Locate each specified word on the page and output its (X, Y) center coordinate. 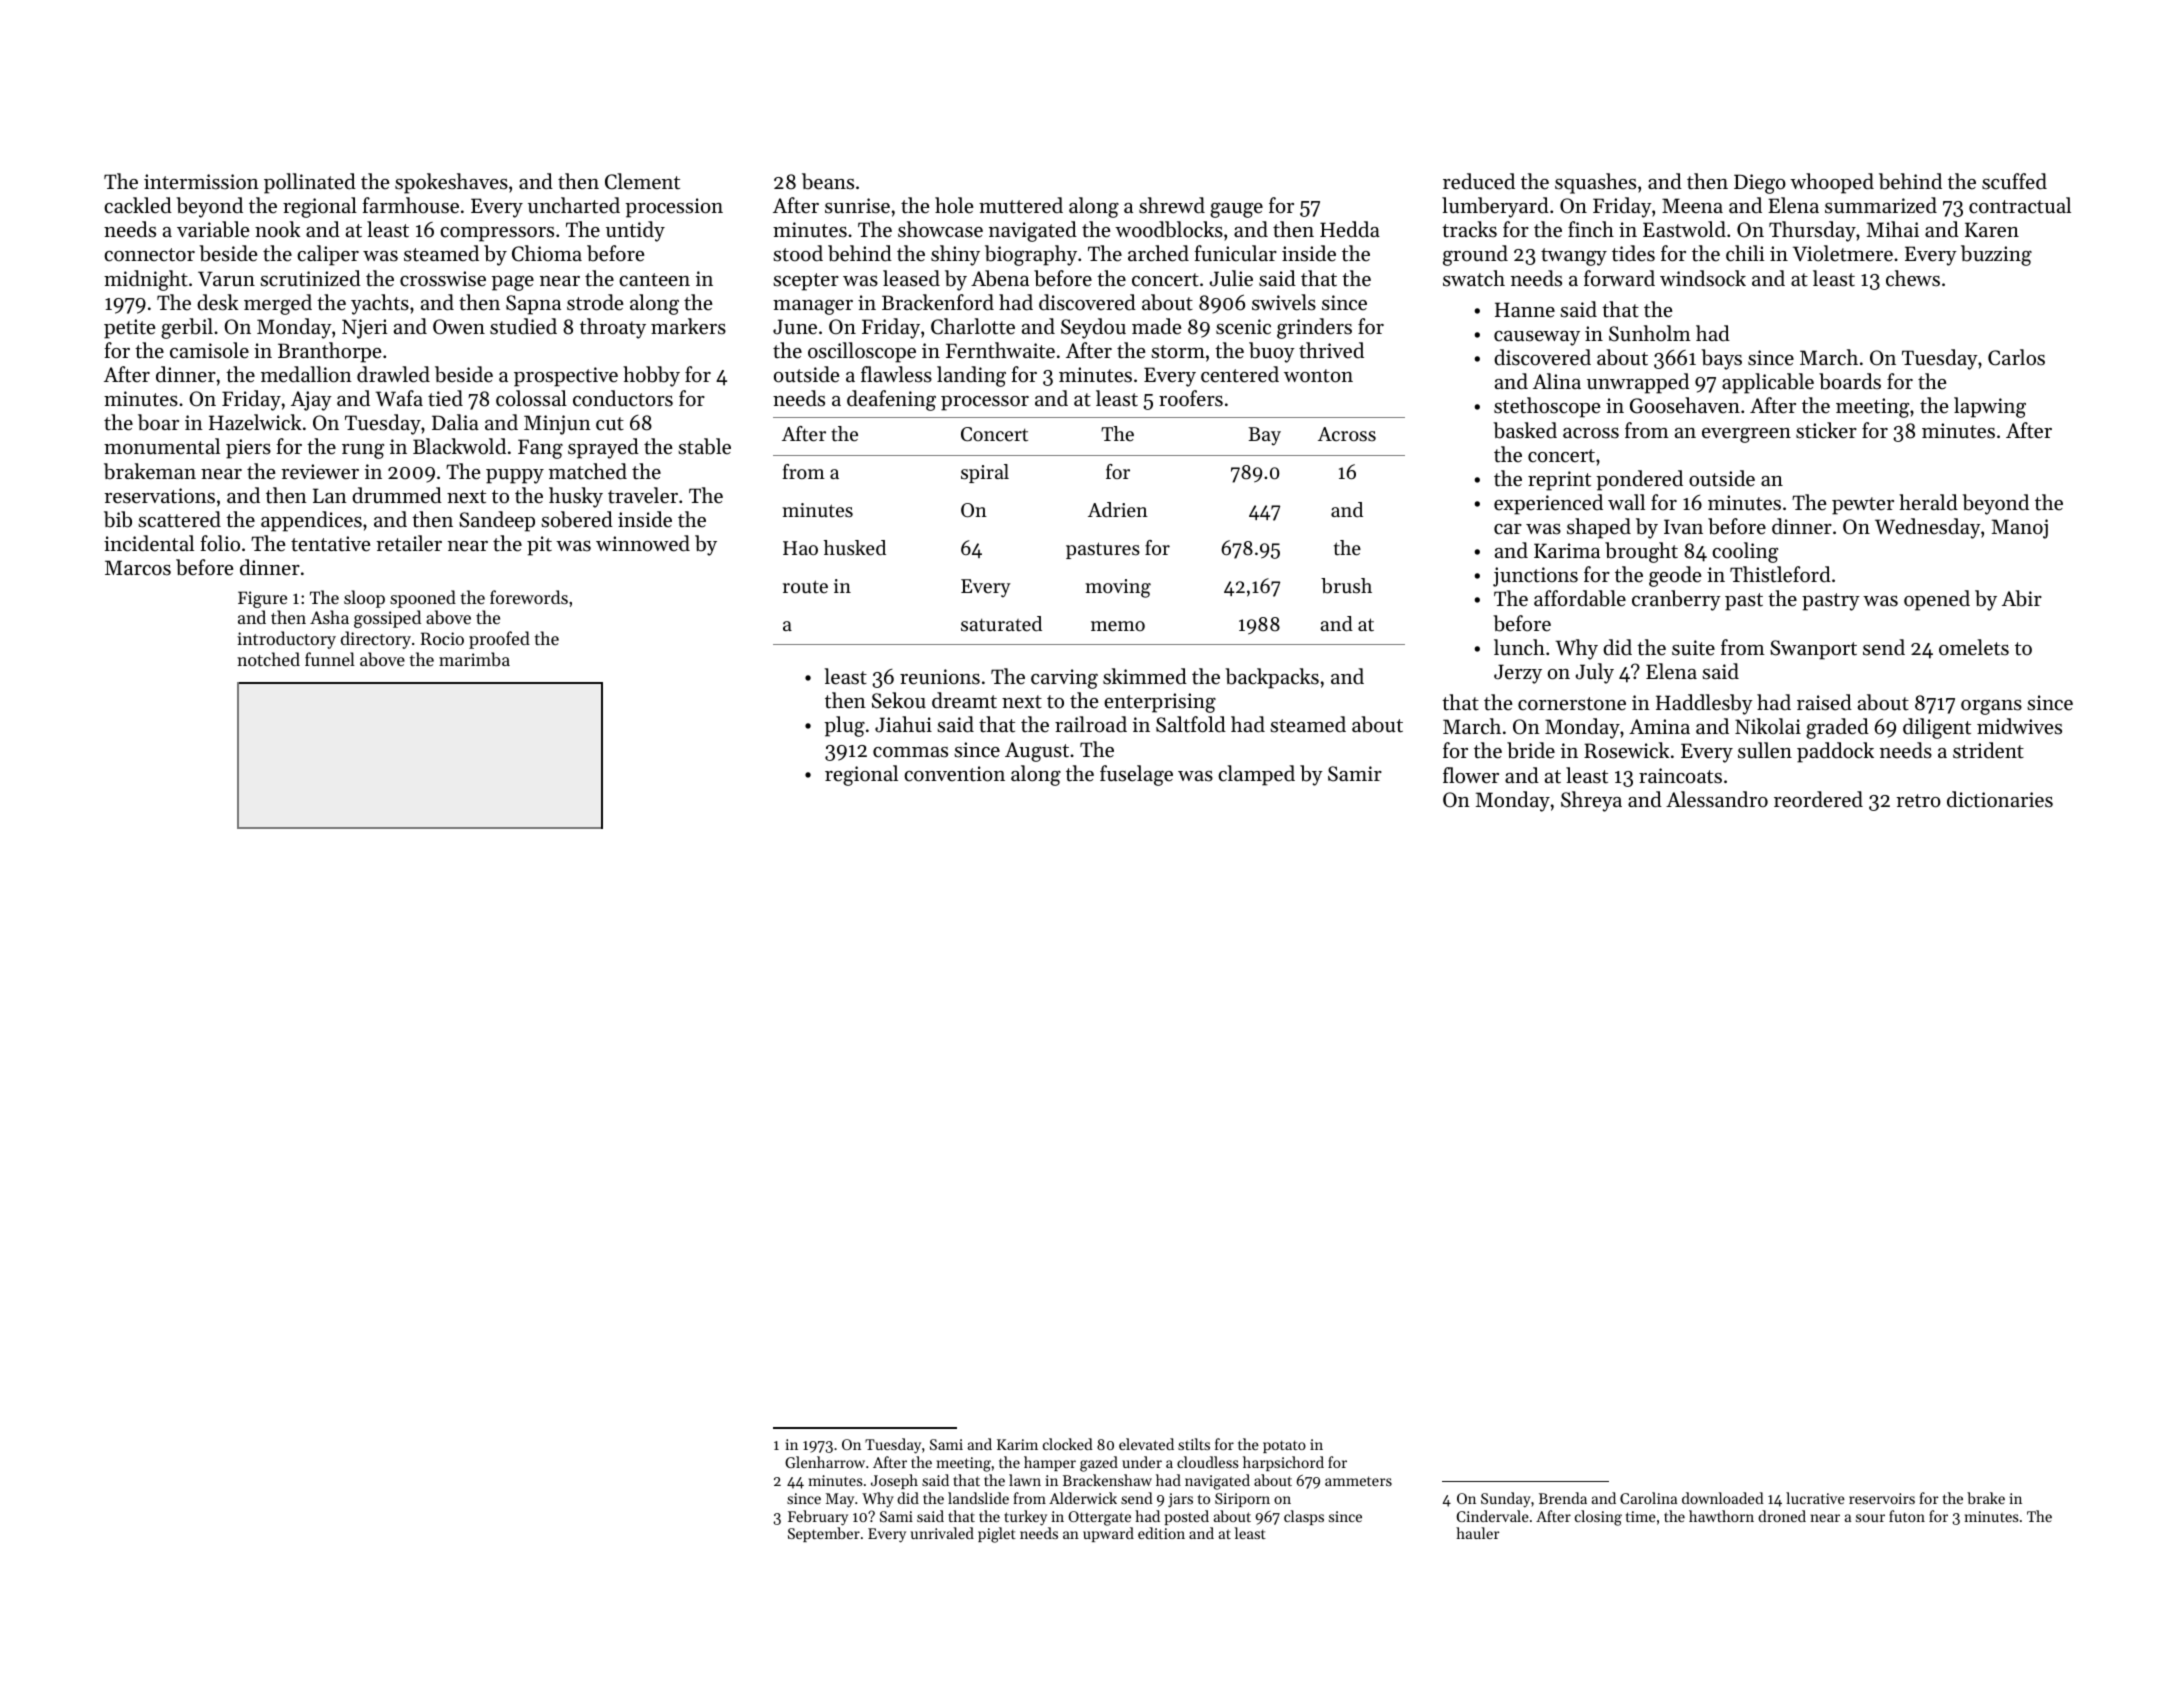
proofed (499, 640)
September (824, 1534)
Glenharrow (825, 1462)
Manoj (2020, 529)
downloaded (1723, 1498)
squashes (1595, 183)
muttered (1021, 205)
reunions (940, 677)
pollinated (310, 183)
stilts (1194, 1444)
